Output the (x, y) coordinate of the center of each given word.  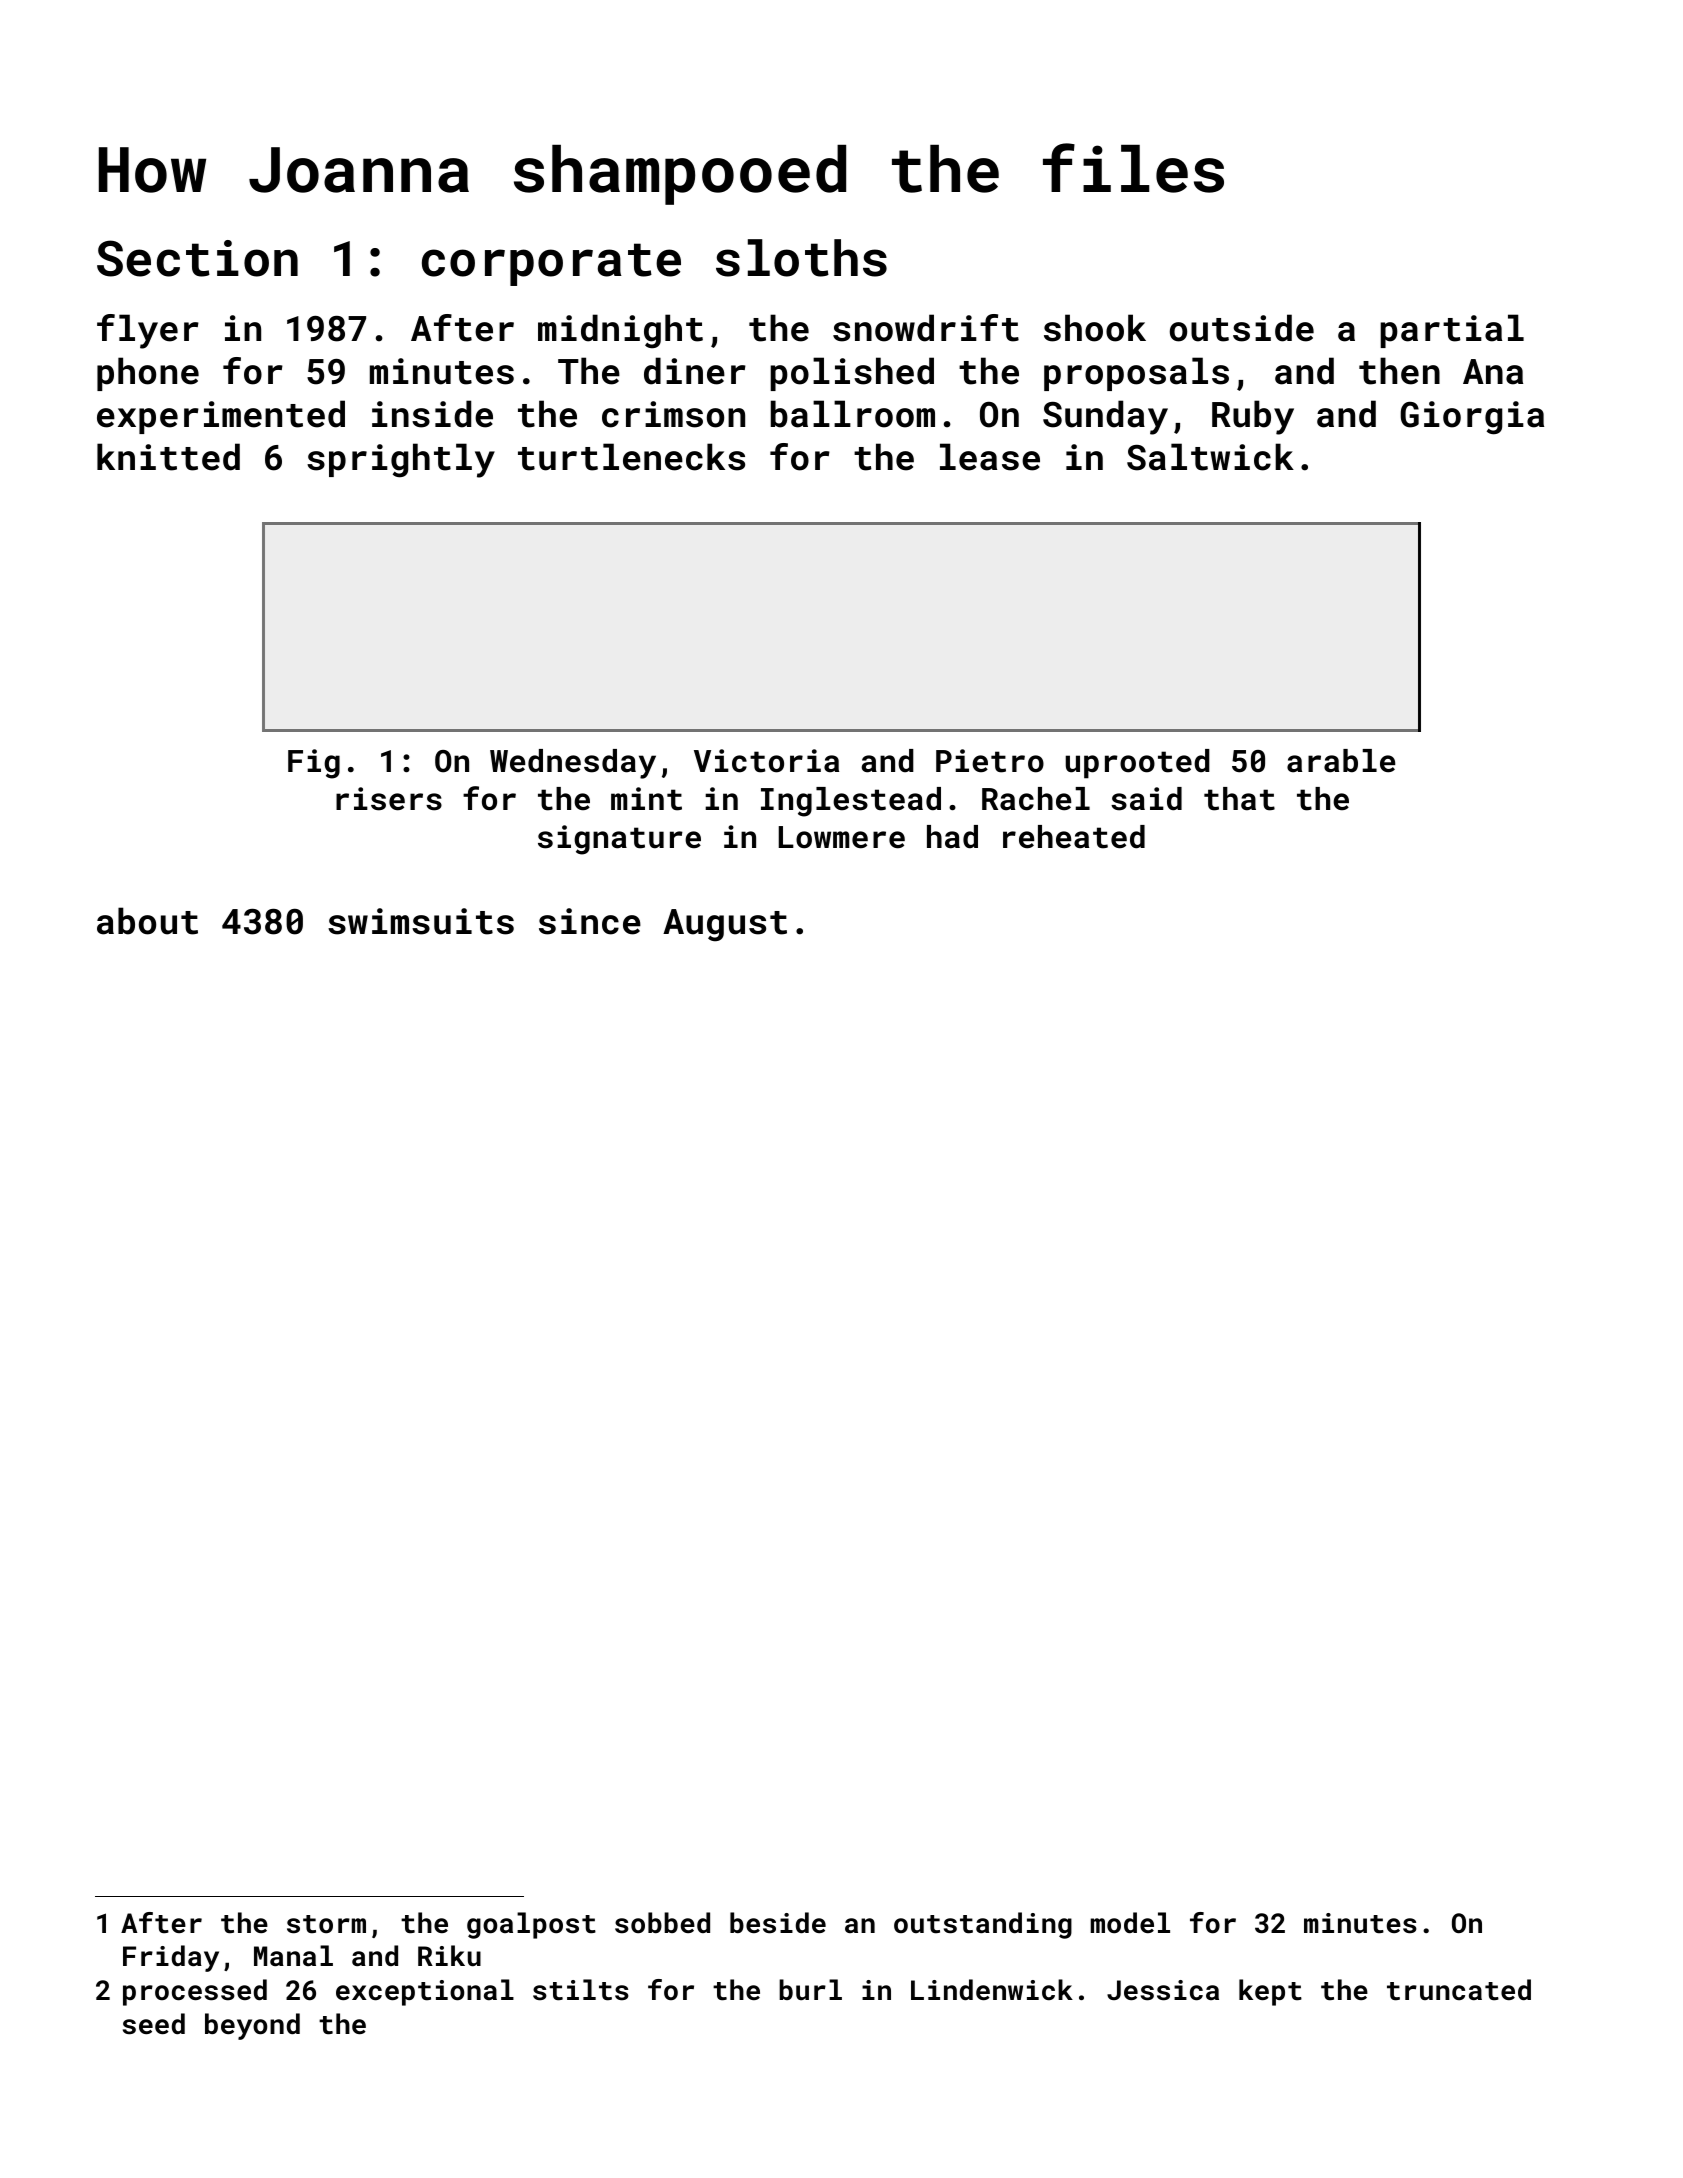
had (952, 837)
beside (778, 1923)
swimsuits (421, 921)
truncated (1459, 1990)
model (1130, 1923)
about (147, 921)
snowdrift (926, 328)
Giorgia (1472, 418)
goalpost (531, 1925)
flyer (148, 331)
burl (810, 1989)
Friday (171, 1958)
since (590, 921)
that (1239, 799)
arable (1341, 761)
